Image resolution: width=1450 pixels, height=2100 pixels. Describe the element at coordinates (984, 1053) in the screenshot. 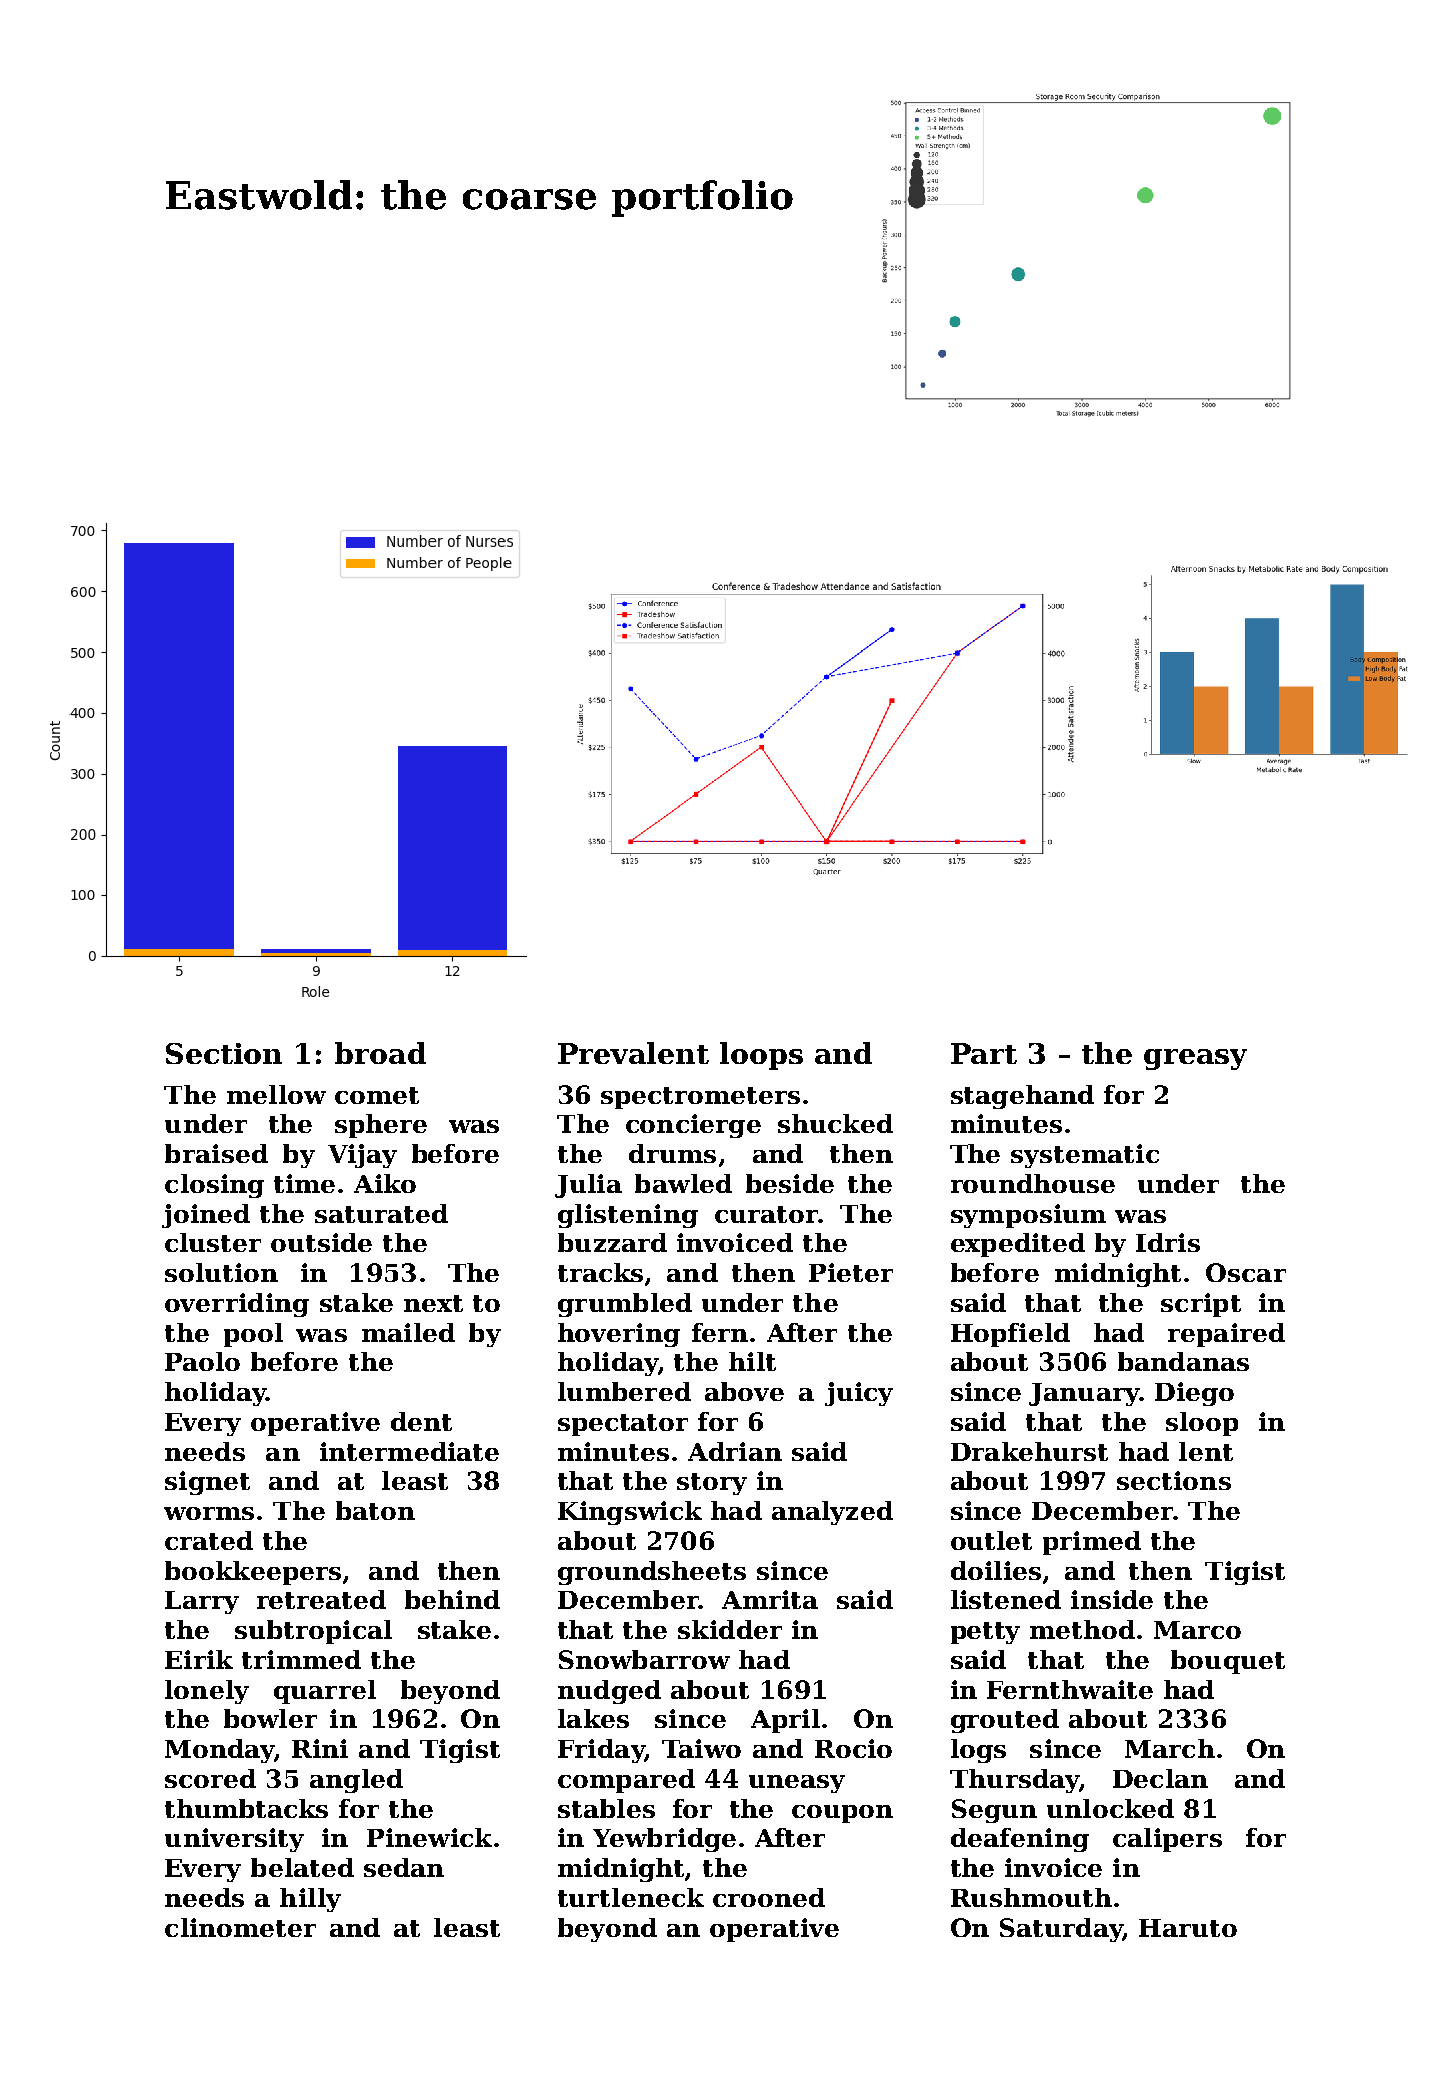

I see `Part` at that location.
